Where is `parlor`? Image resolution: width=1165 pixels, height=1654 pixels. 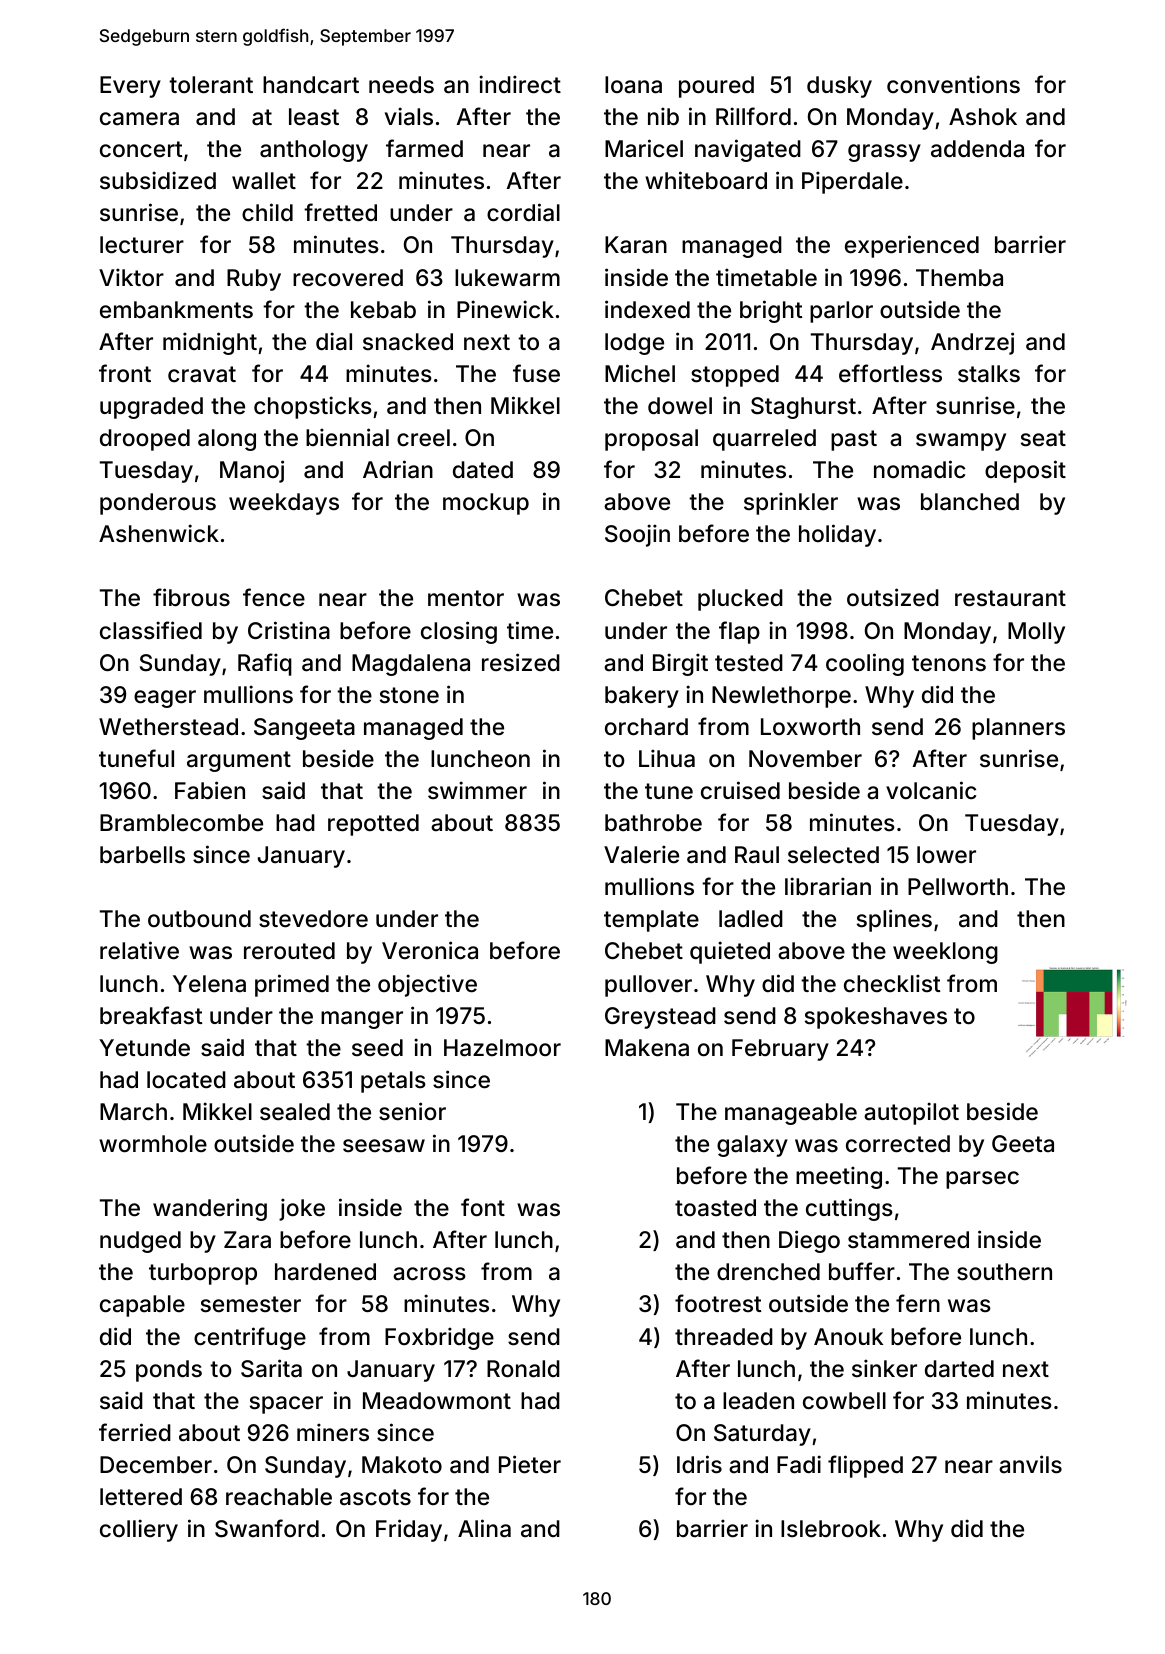
parlor is located at coordinates (841, 312).
